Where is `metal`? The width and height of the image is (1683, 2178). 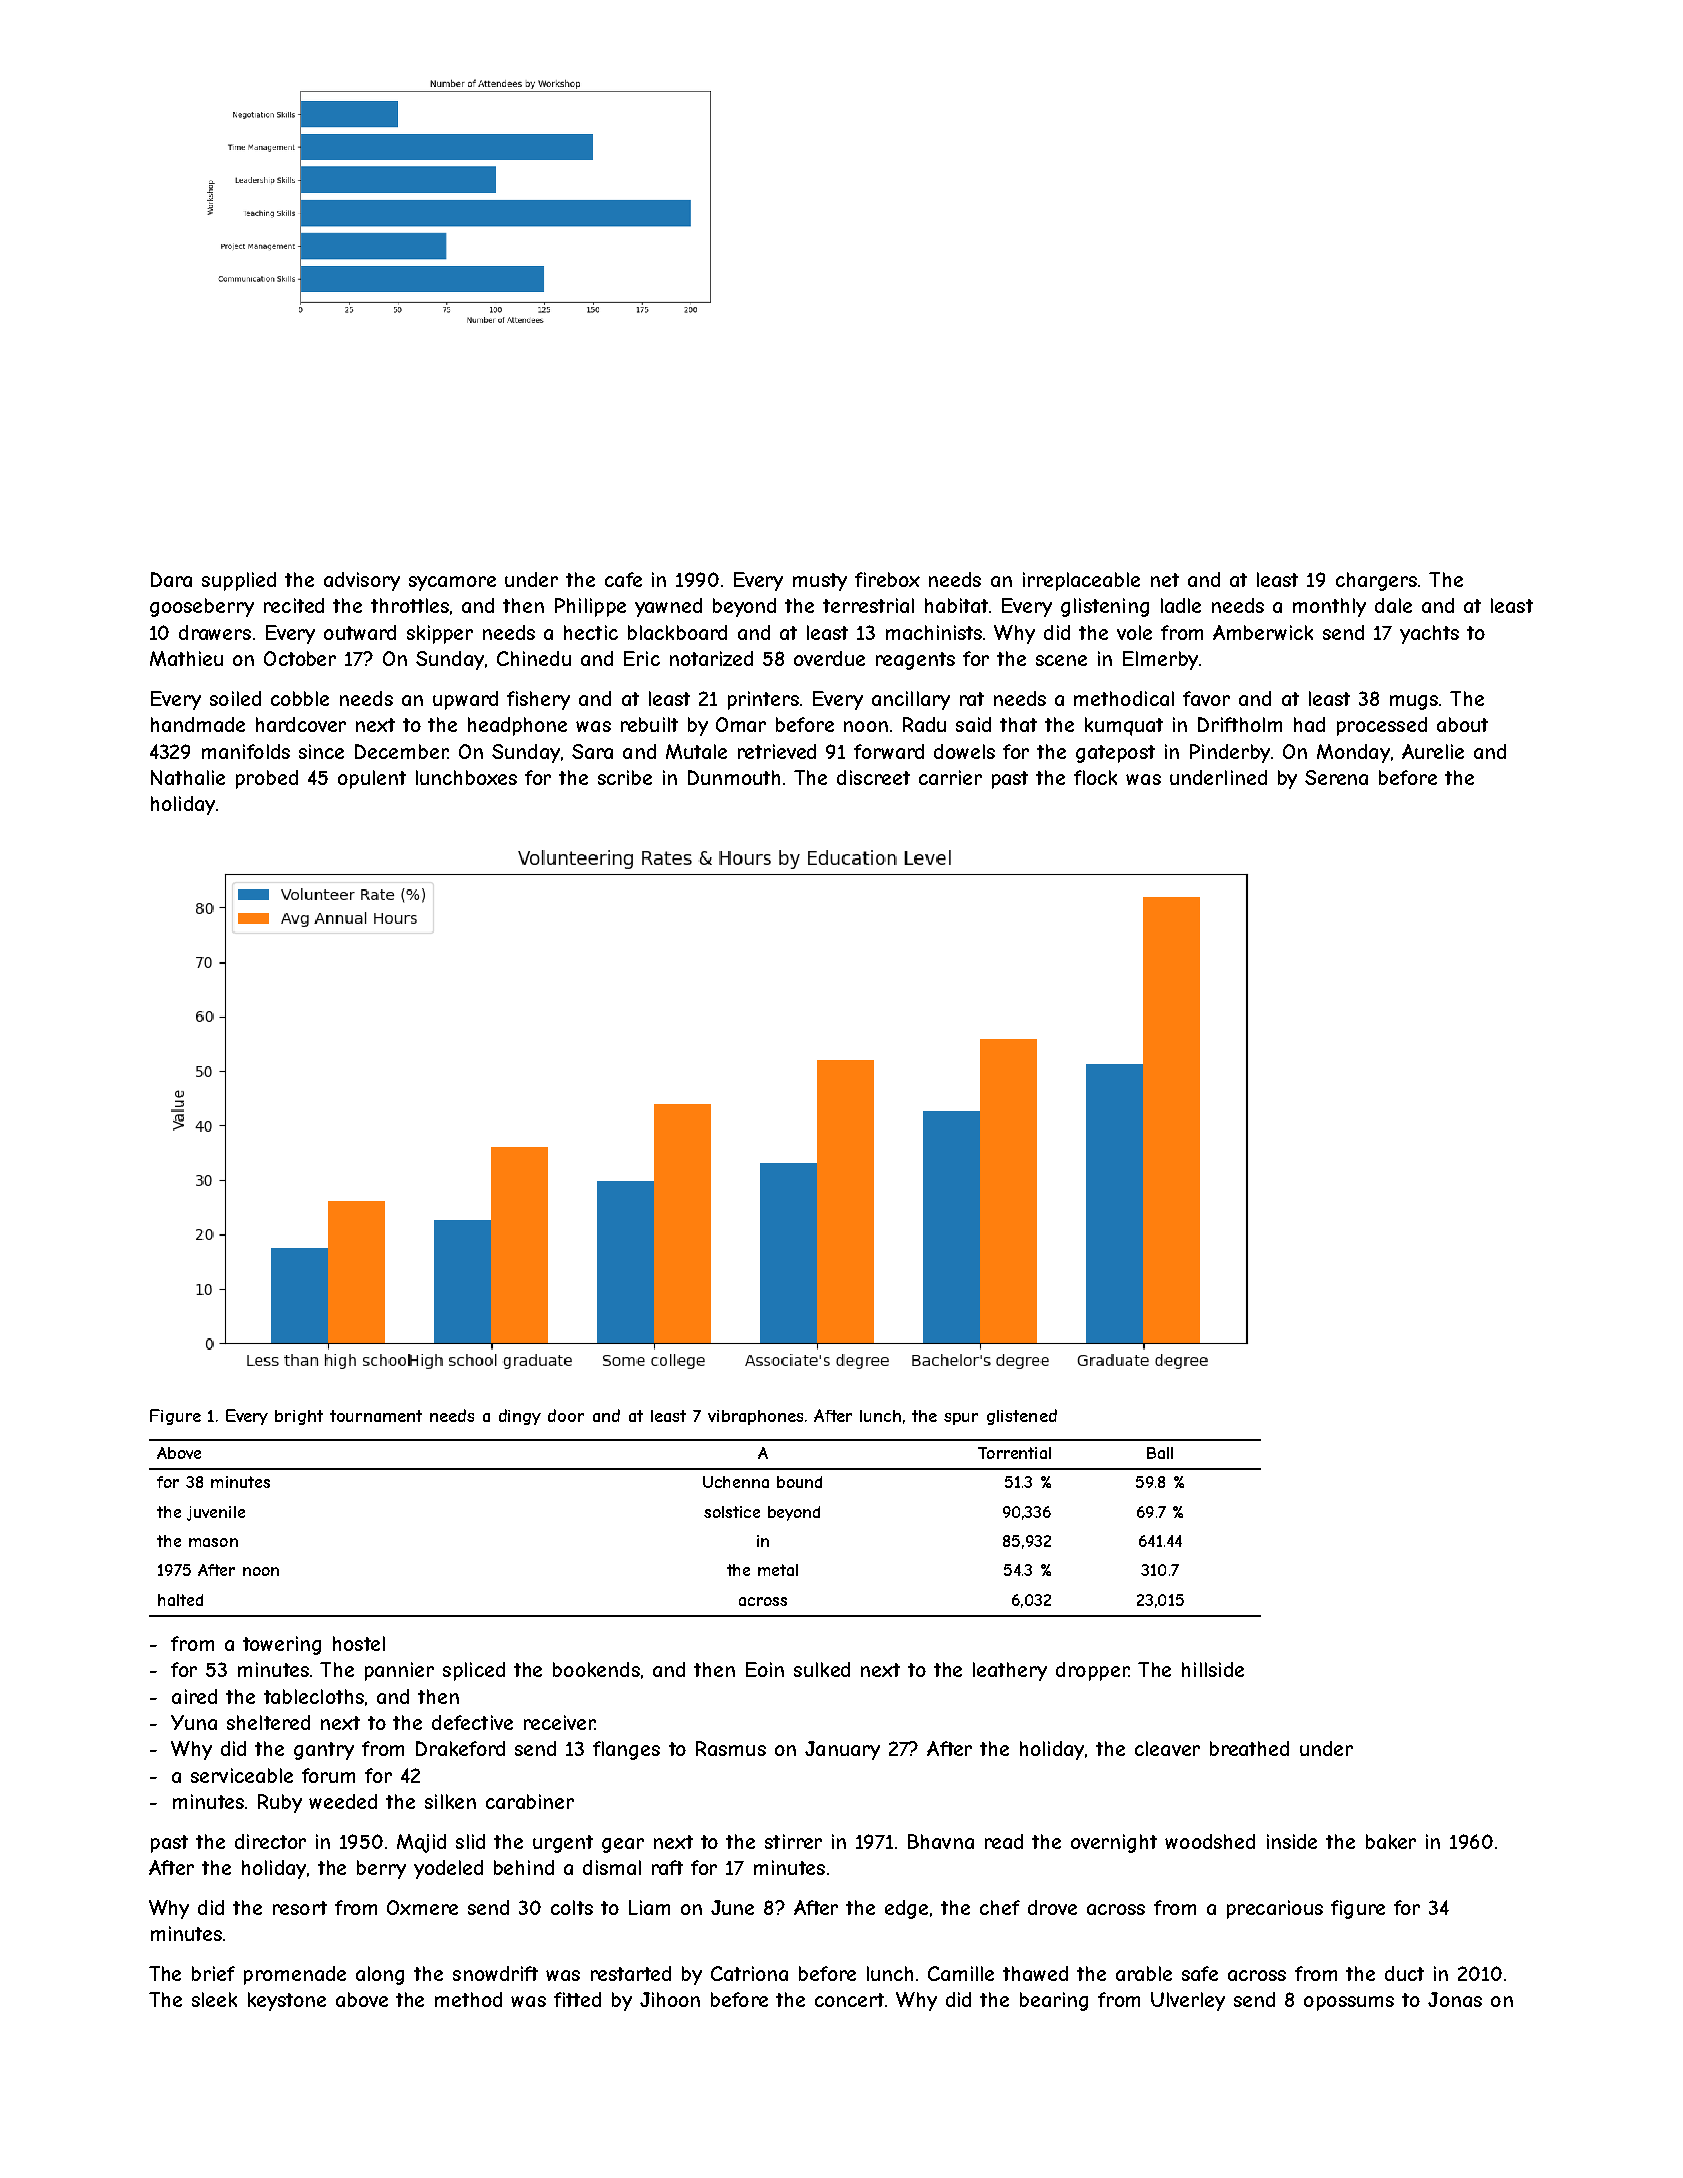
metal is located at coordinates (778, 1570).
